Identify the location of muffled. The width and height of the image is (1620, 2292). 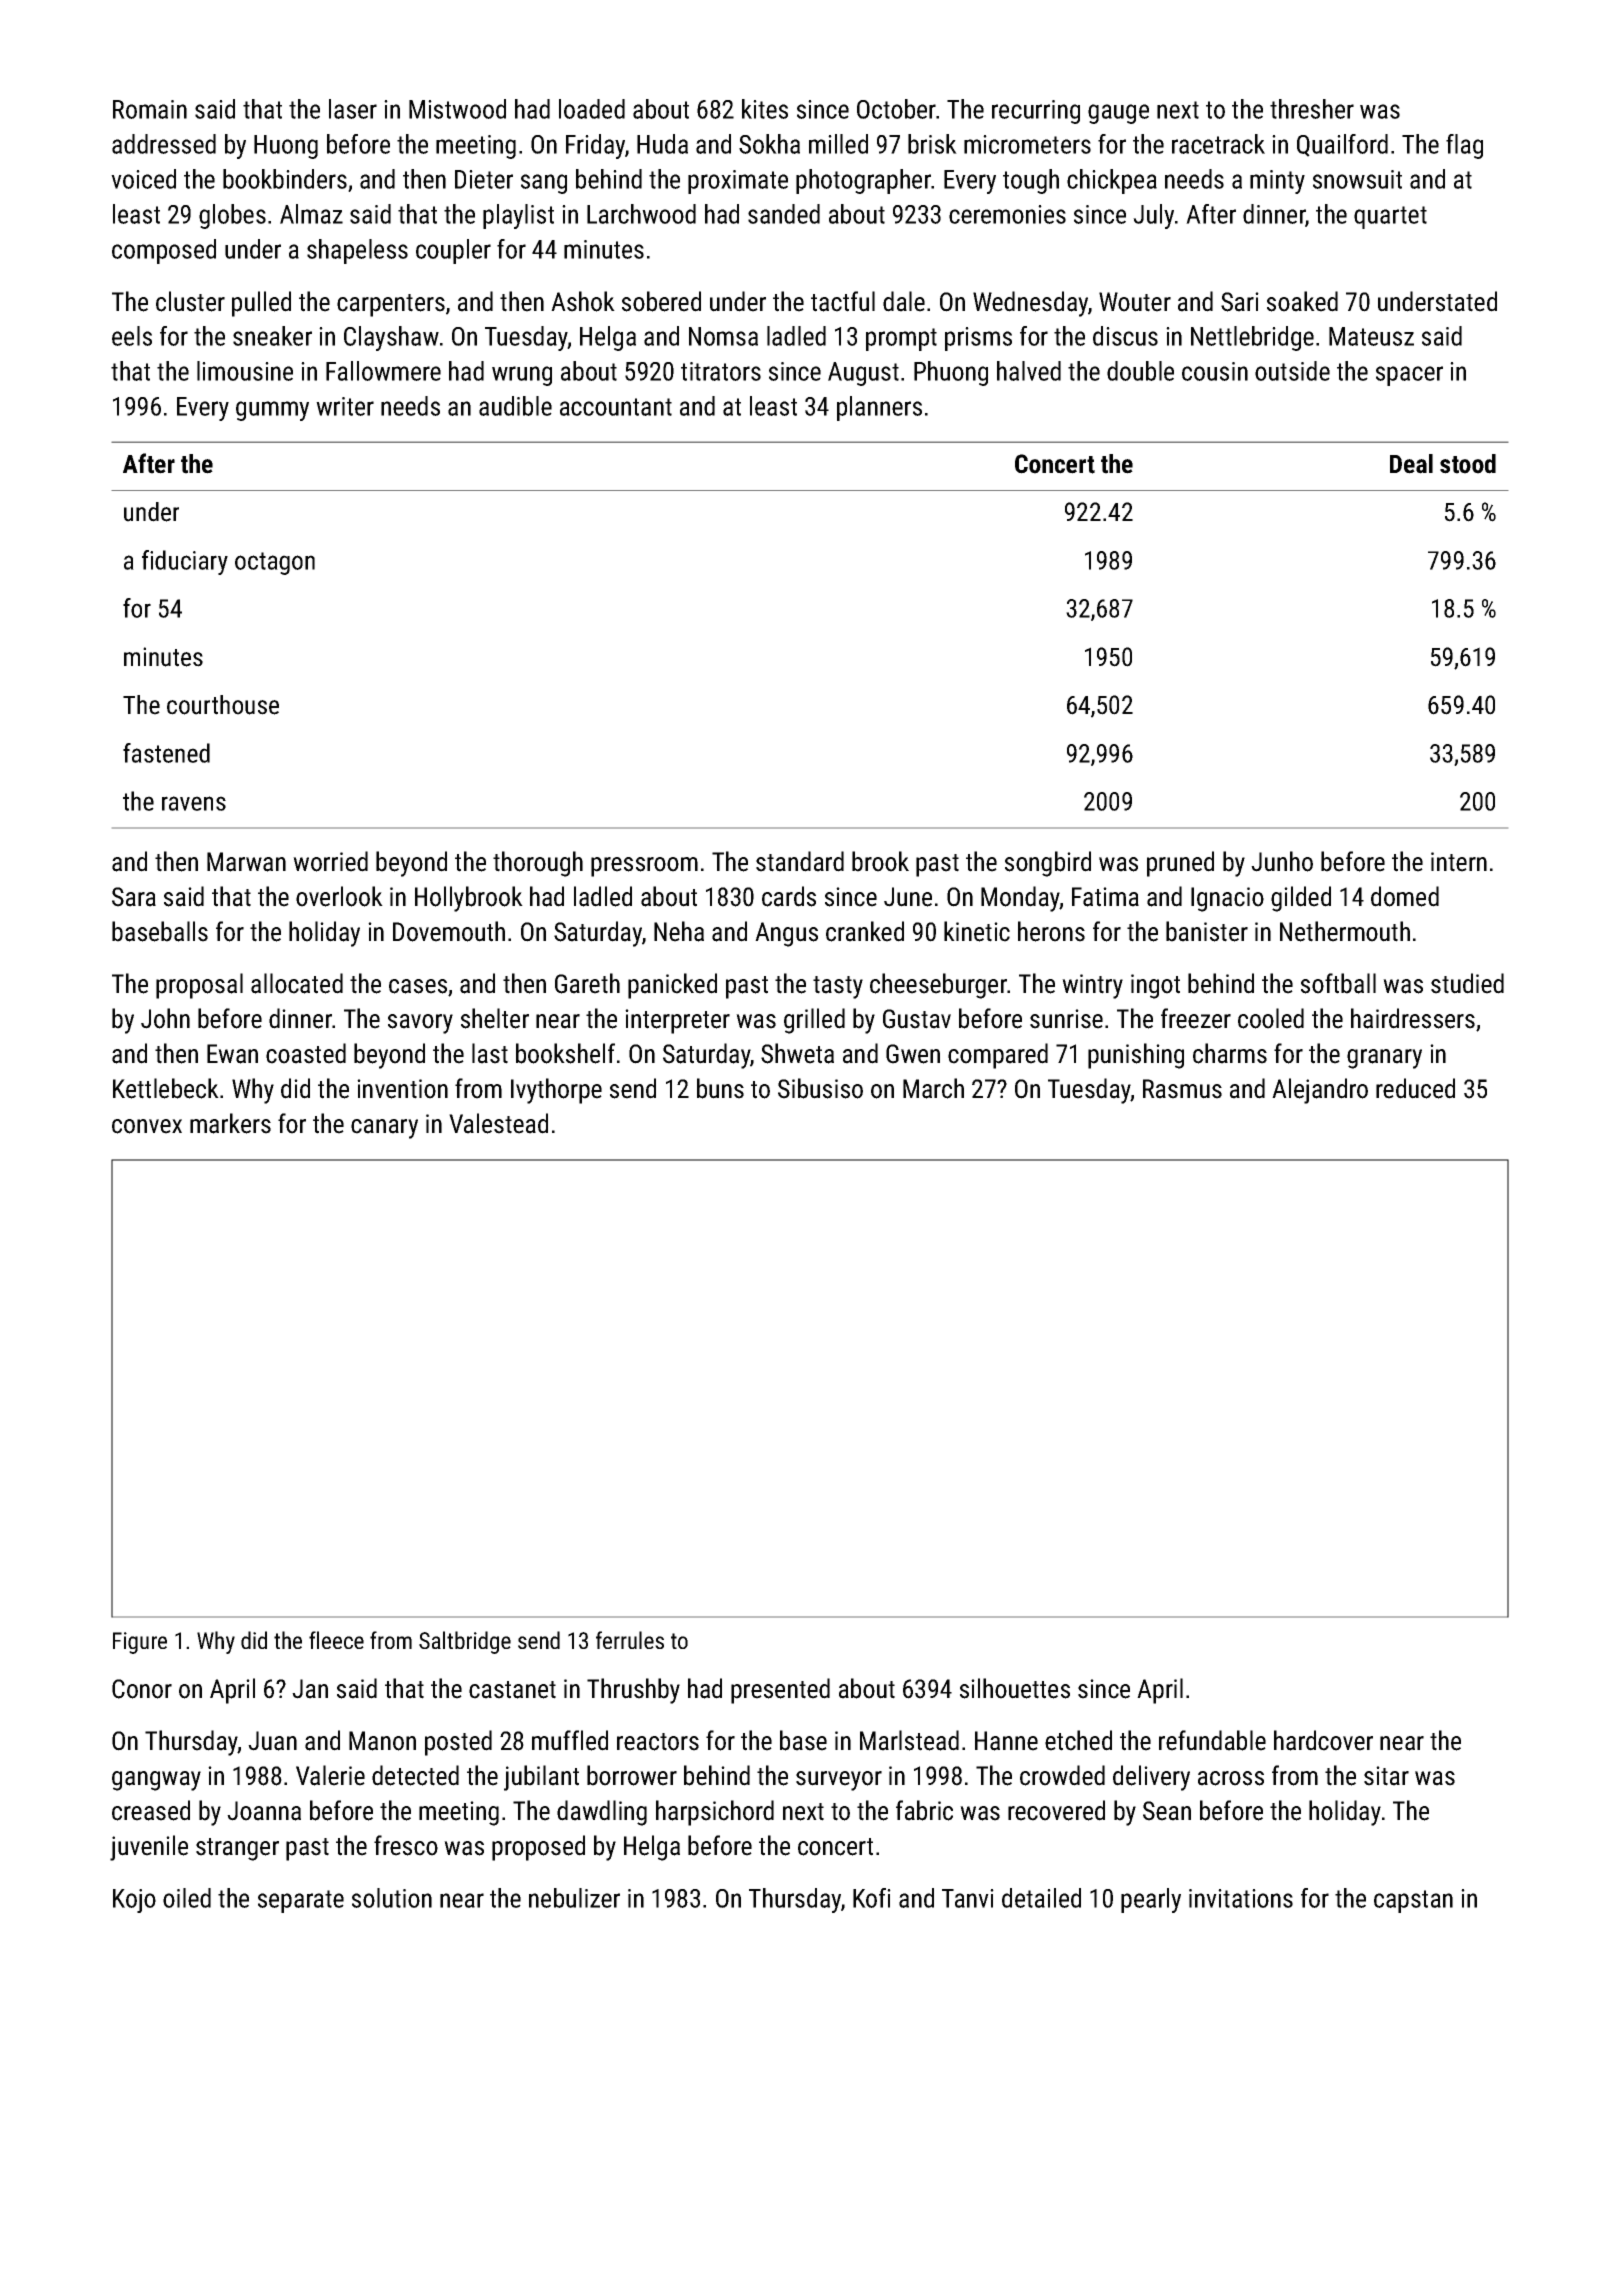
(570, 1740).
